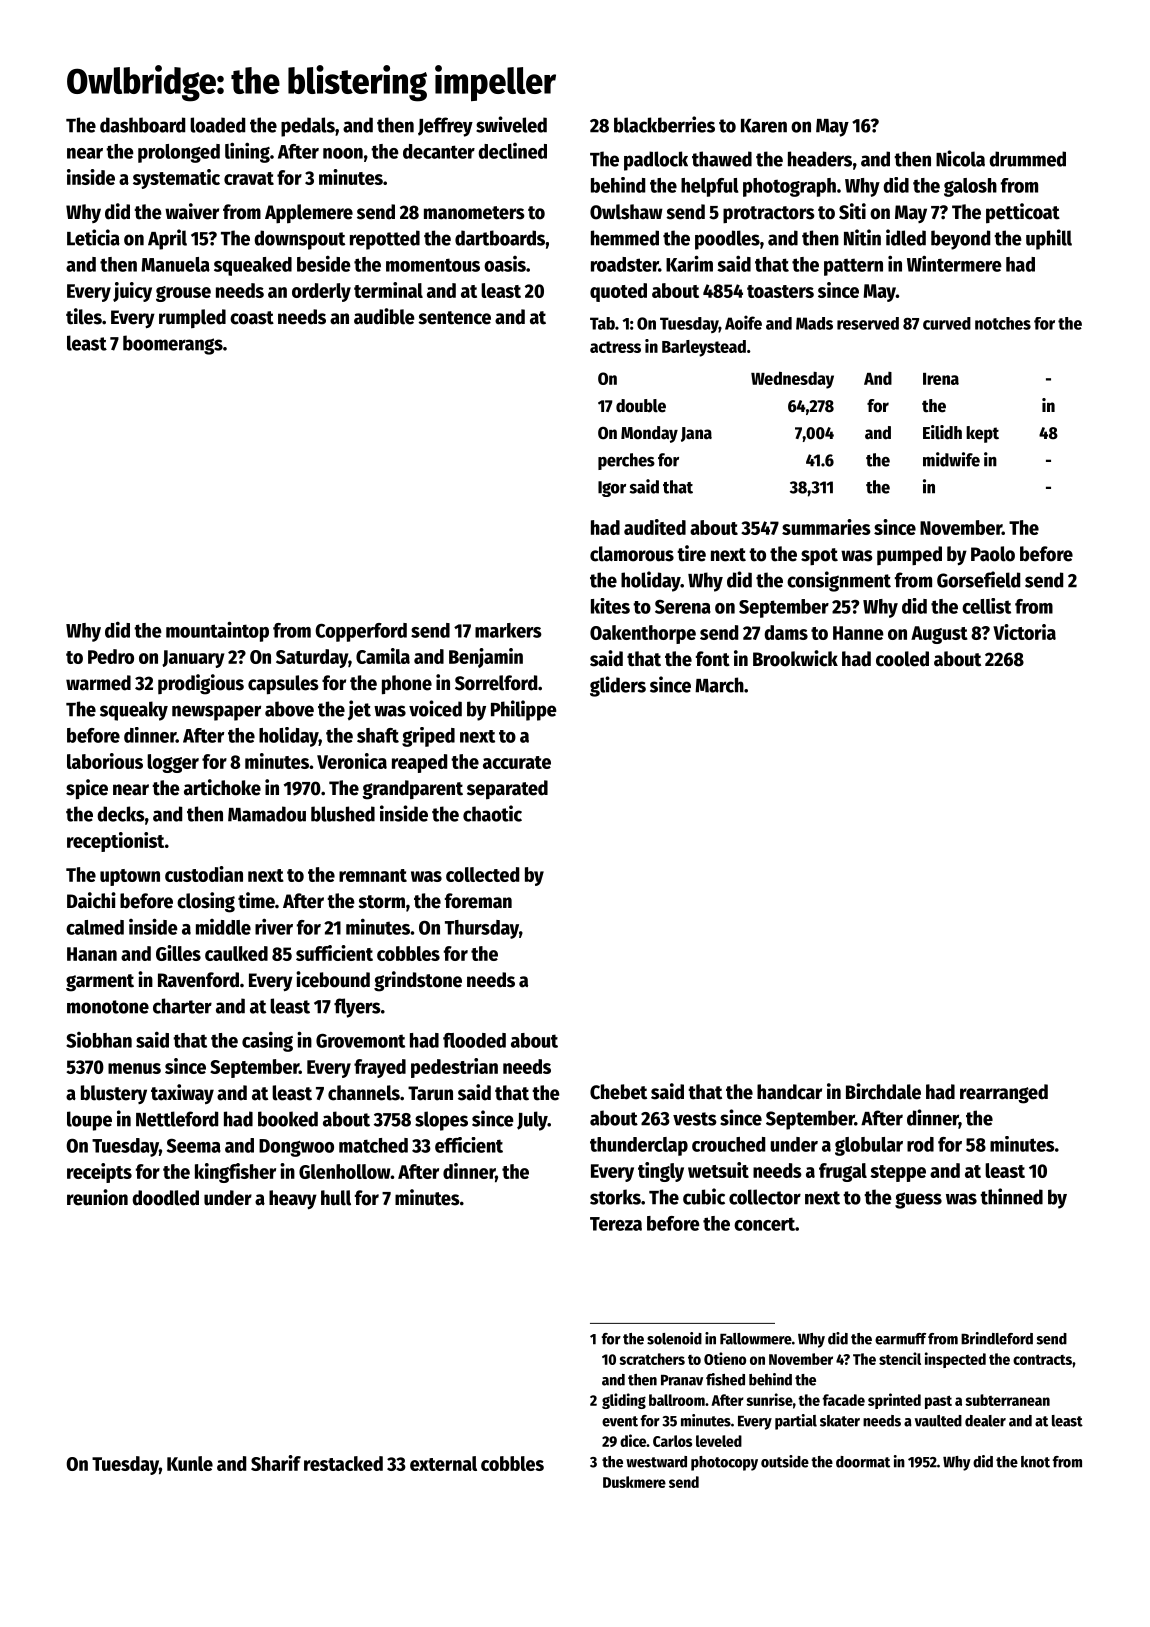 This screenshot has height=1627, width=1150. What do you see at coordinates (182, 1006) in the screenshot?
I see `charter` at bounding box center [182, 1006].
